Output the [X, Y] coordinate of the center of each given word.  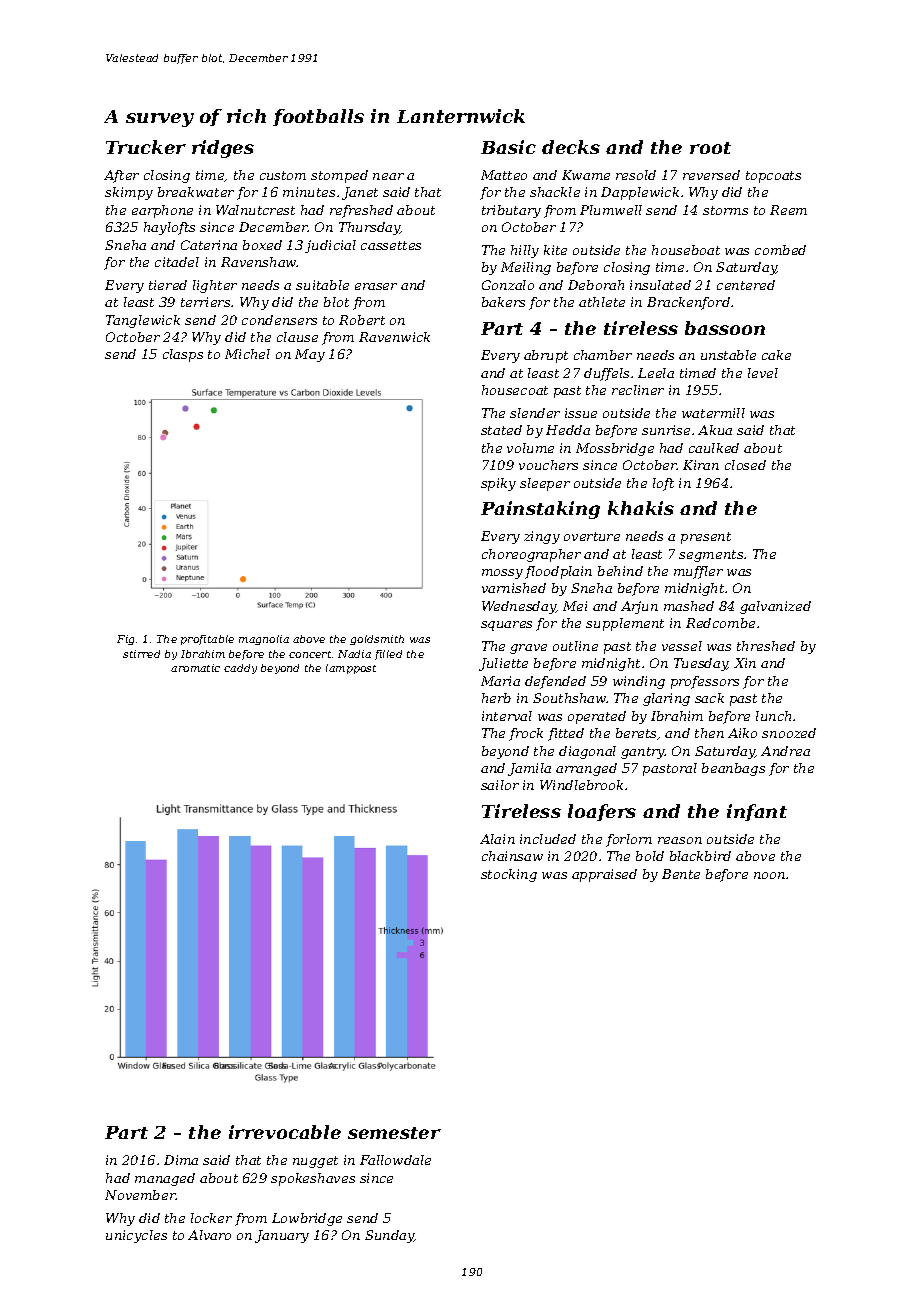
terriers [205, 302]
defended [555, 682]
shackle [555, 192]
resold [636, 175]
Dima [181, 1160]
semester [394, 1133]
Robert [362, 320]
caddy [240, 669]
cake [776, 355]
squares [506, 626]
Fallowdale [395, 1160]
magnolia [264, 640]
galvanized [775, 607]
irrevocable [285, 1132]
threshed [766, 646]
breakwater [196, 192]
